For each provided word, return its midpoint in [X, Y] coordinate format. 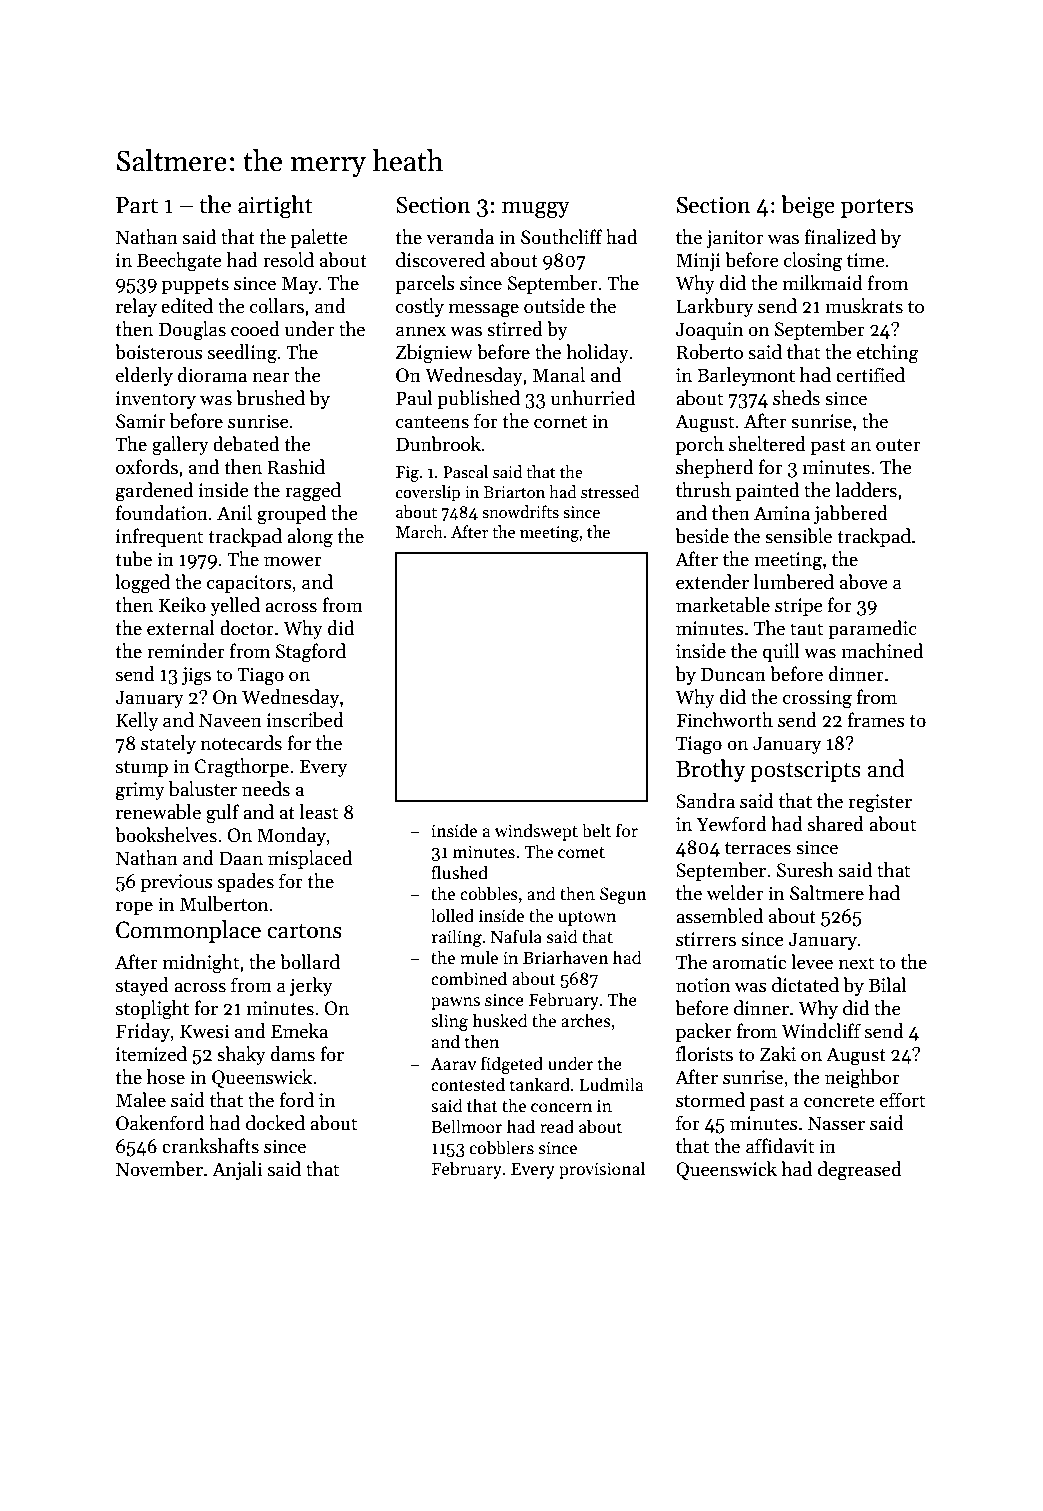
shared [836, 824]
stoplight [152, 1010]
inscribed [305, 720]
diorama [212, 375]
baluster [203, 789]
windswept [536, 832]
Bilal [887, 985]
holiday [597, 353]
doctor [247, 628]
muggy [536, 210]
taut [806, 629]
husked [500, 1020]
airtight [275, 207]
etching [888, 354]
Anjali [237, 1170]
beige [808, 207]
